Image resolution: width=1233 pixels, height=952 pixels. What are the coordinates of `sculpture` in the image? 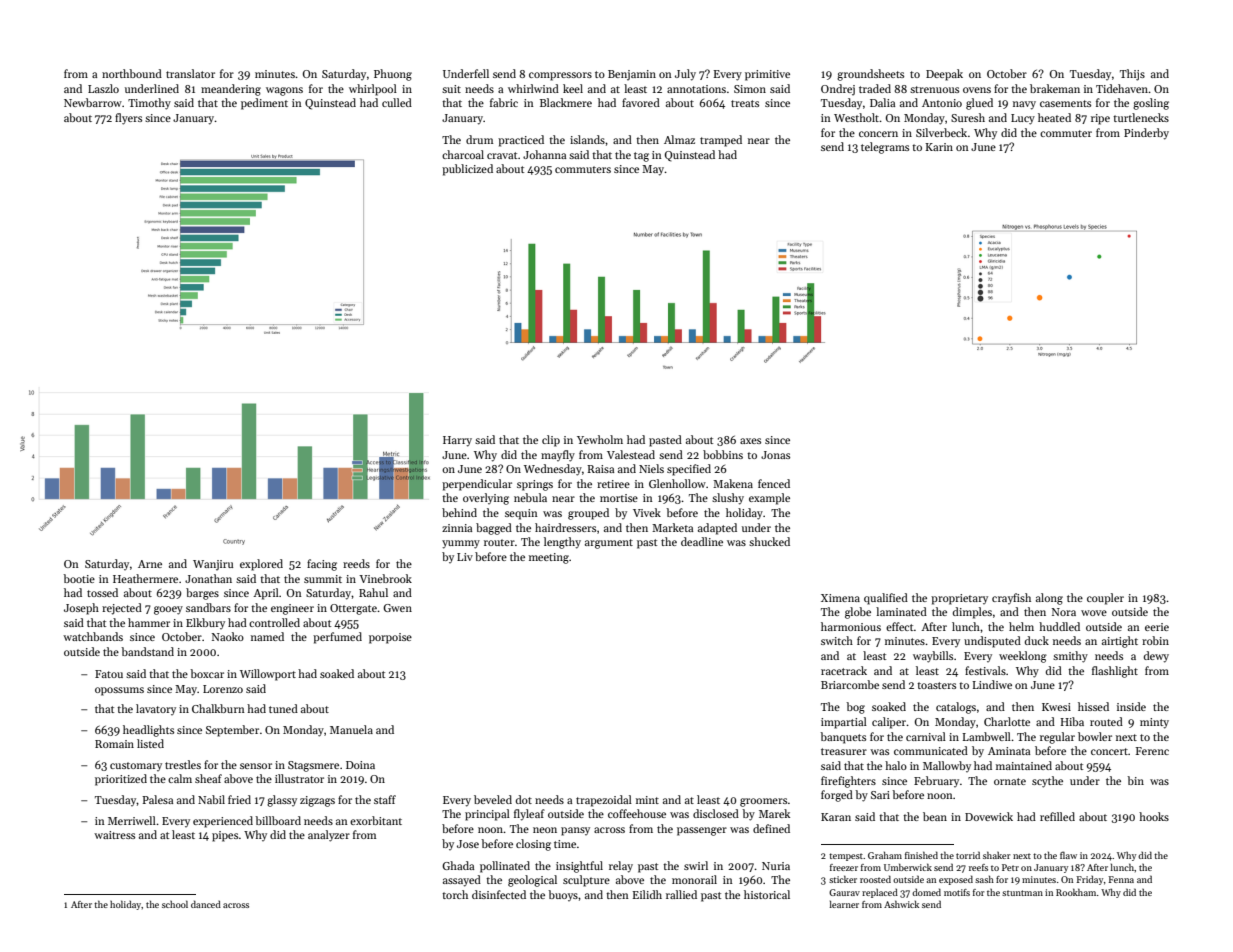 It's located at (586, 881).
